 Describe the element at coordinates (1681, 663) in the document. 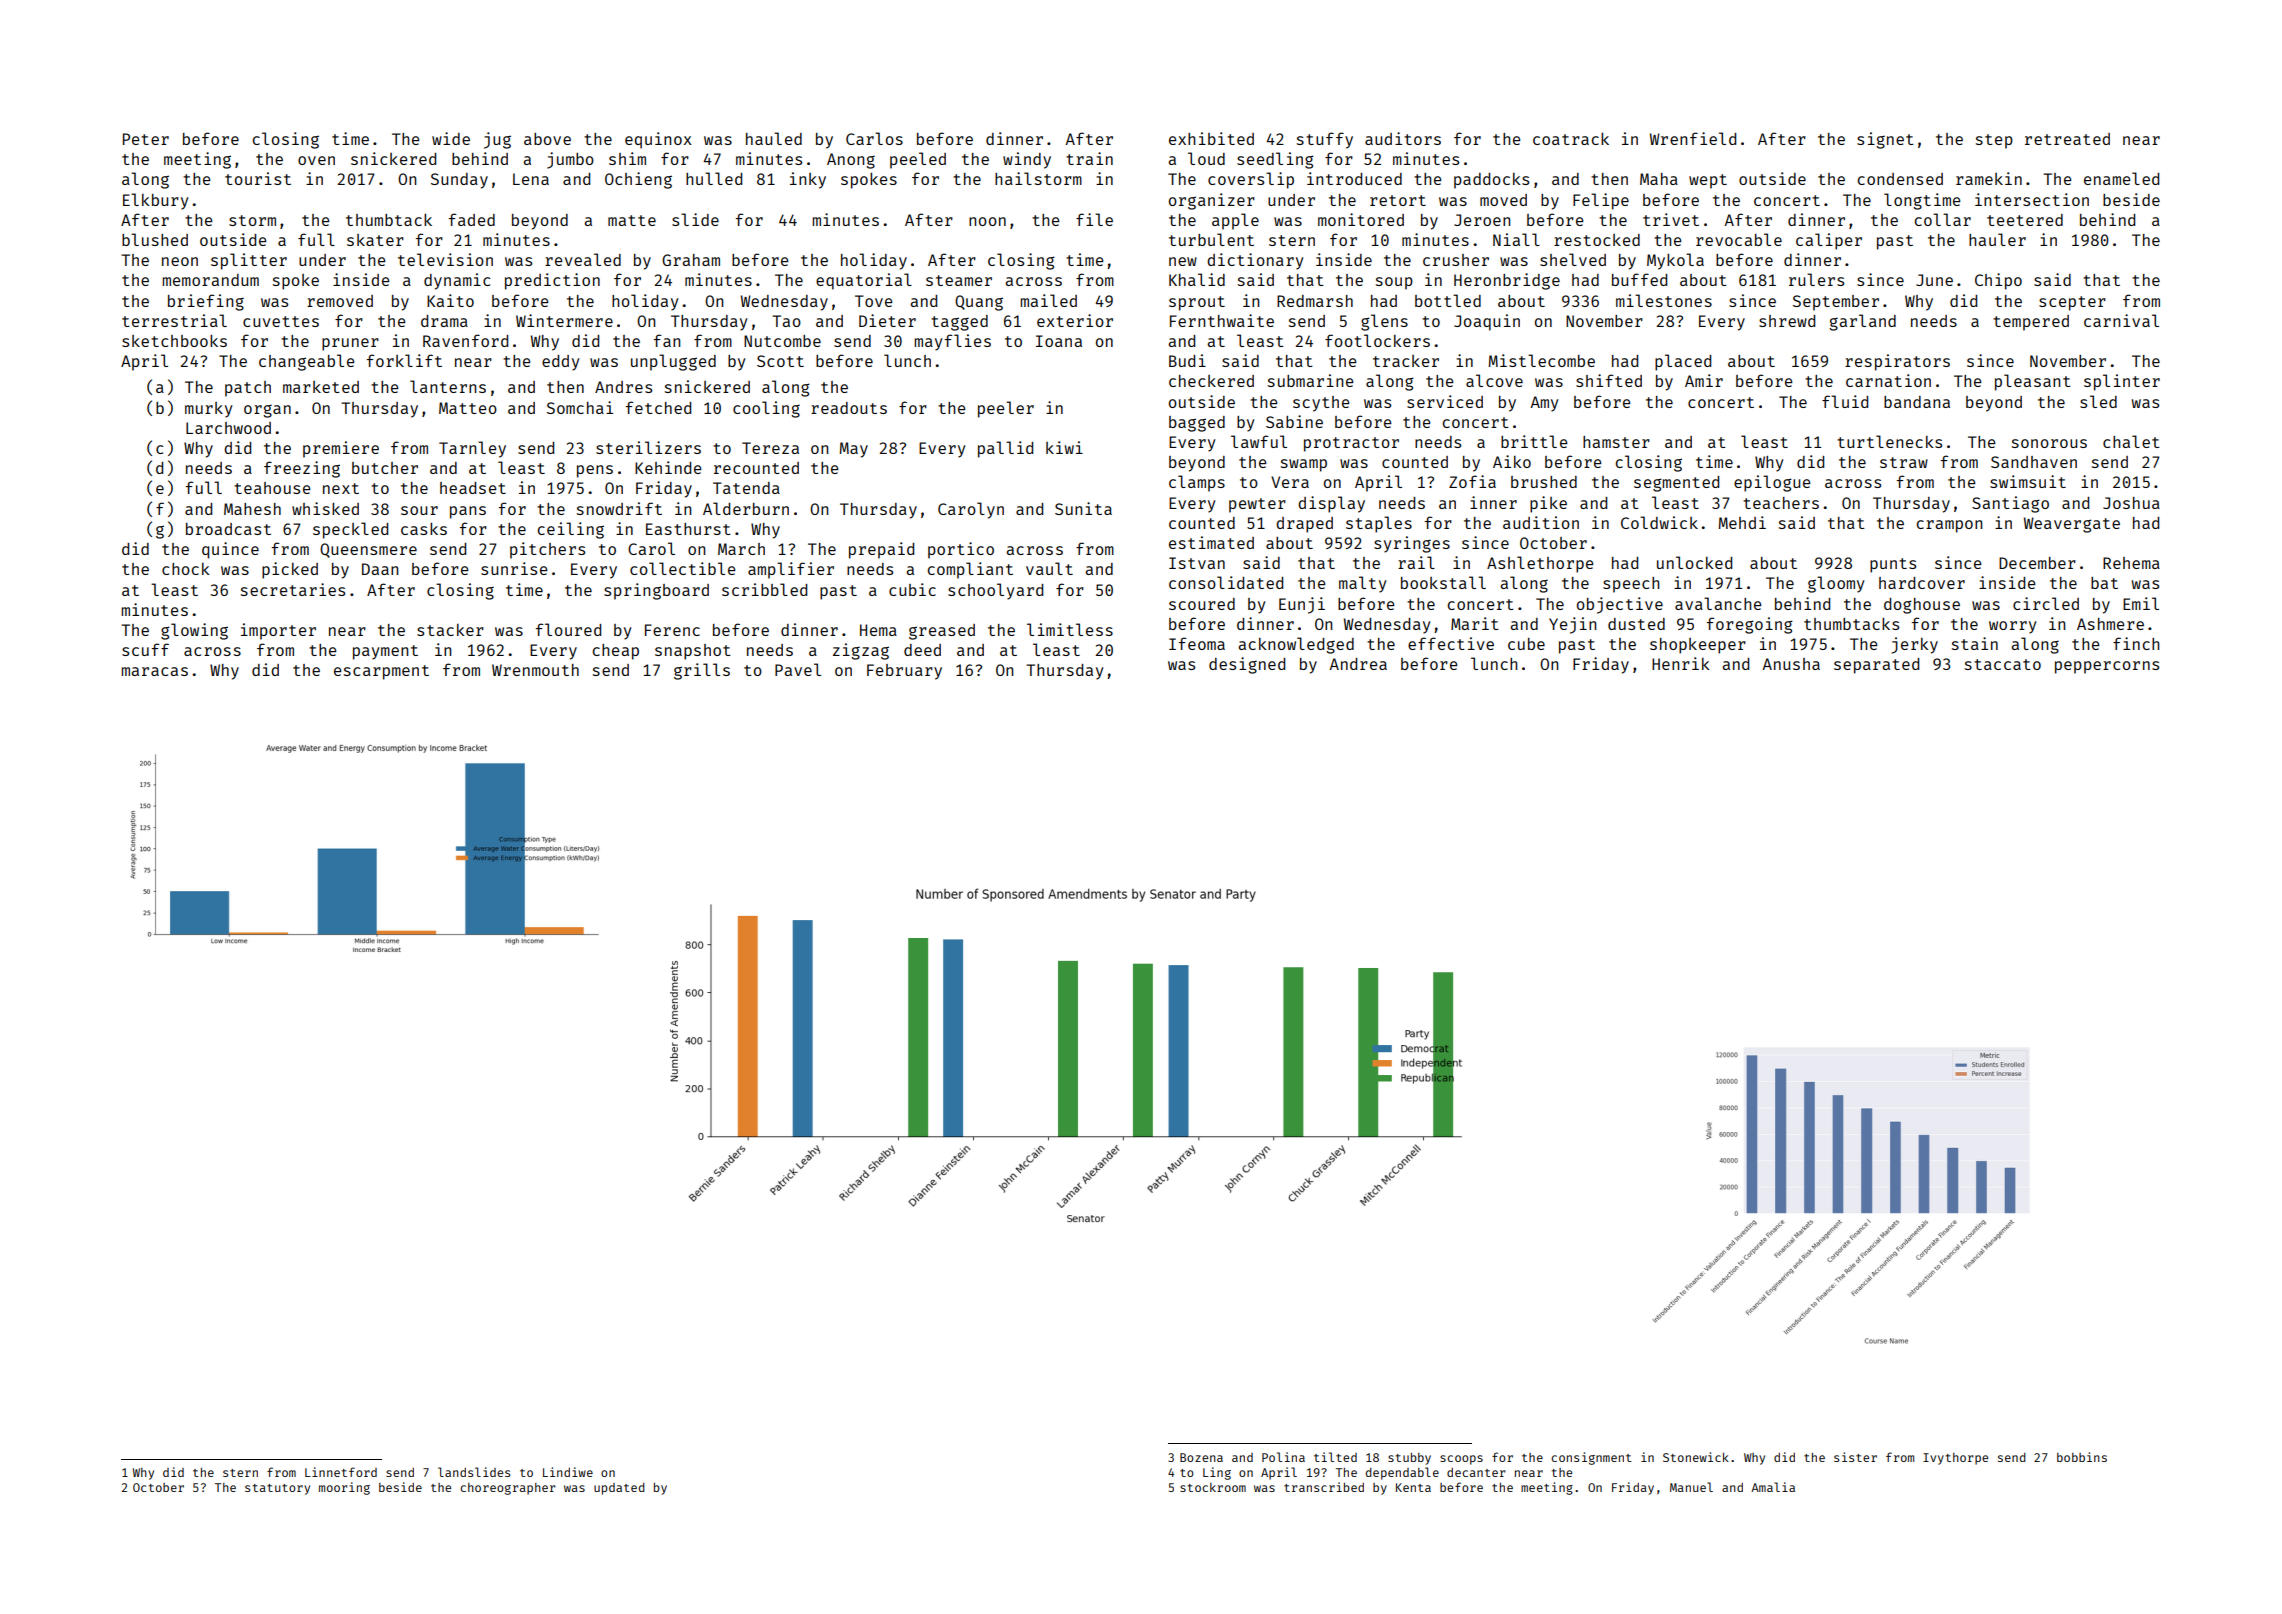

I see `Henrik` at that location.
